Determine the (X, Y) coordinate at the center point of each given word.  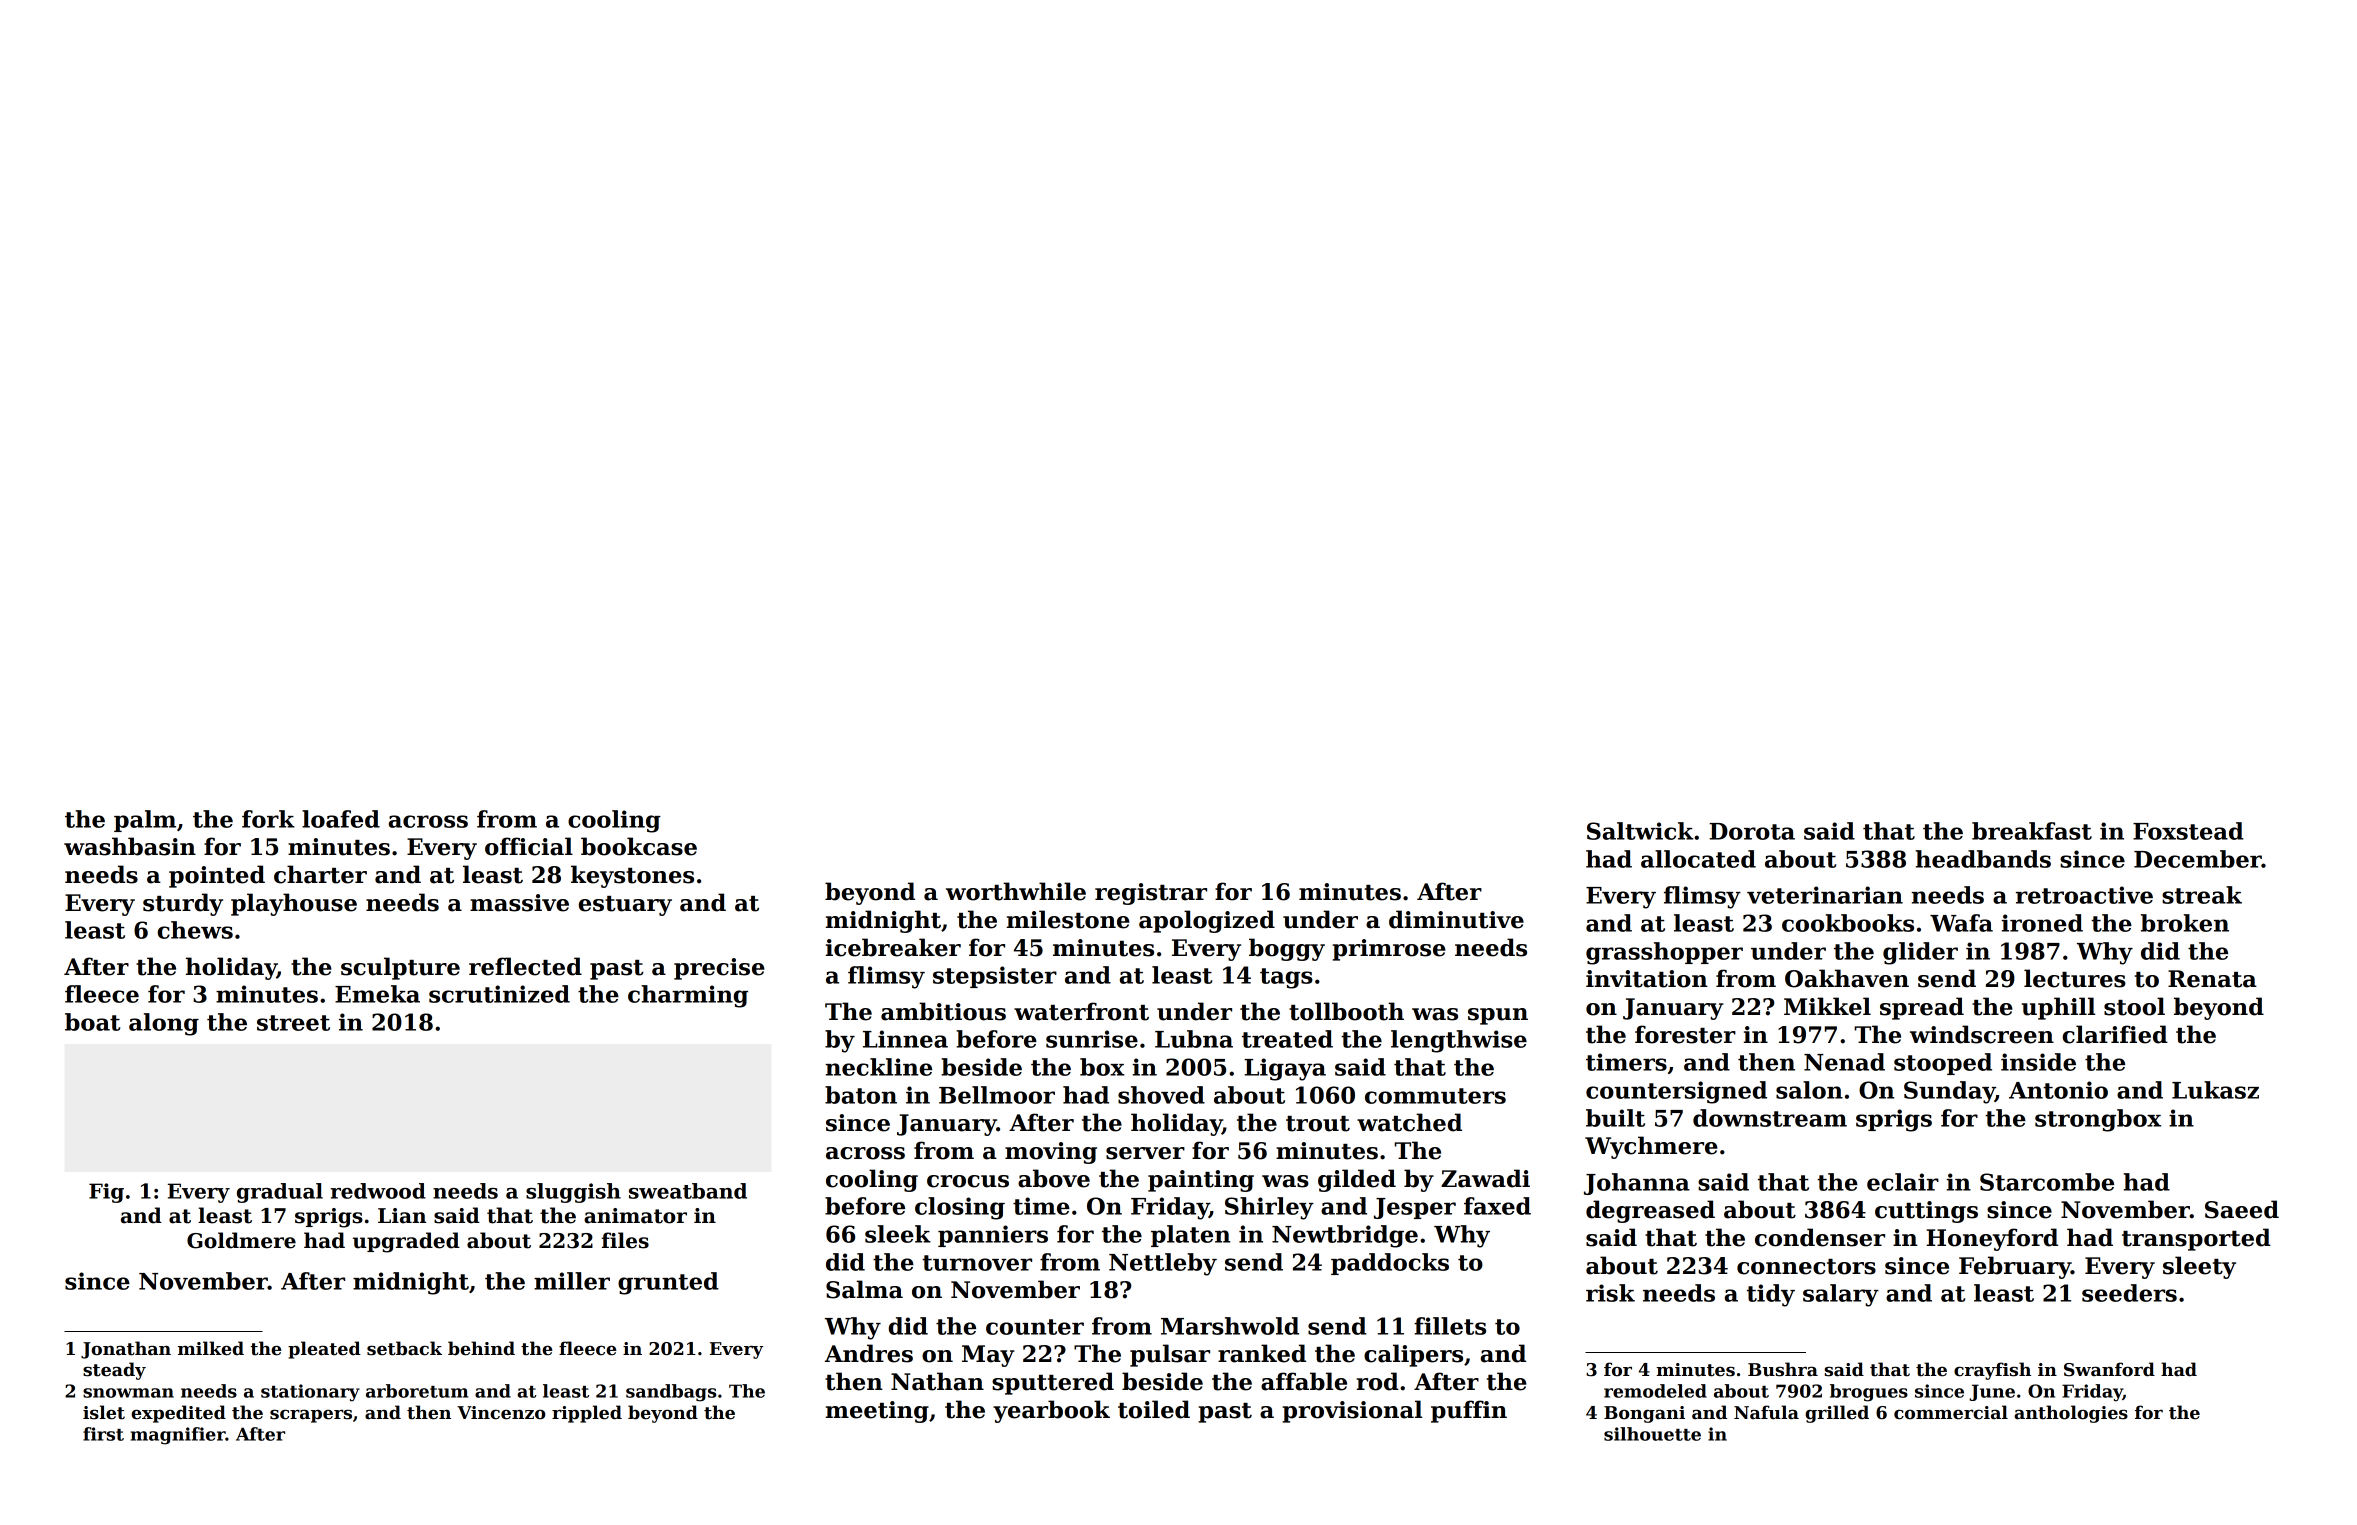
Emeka (377, 994)
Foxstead (2188, 831)
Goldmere (241, 1240)
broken (2185, 923)
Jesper (1415, 1208)
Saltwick (1640, 831)
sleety (2199, 1267)
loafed (341, 819)
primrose (1389, 950)
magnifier (178, 1436)
